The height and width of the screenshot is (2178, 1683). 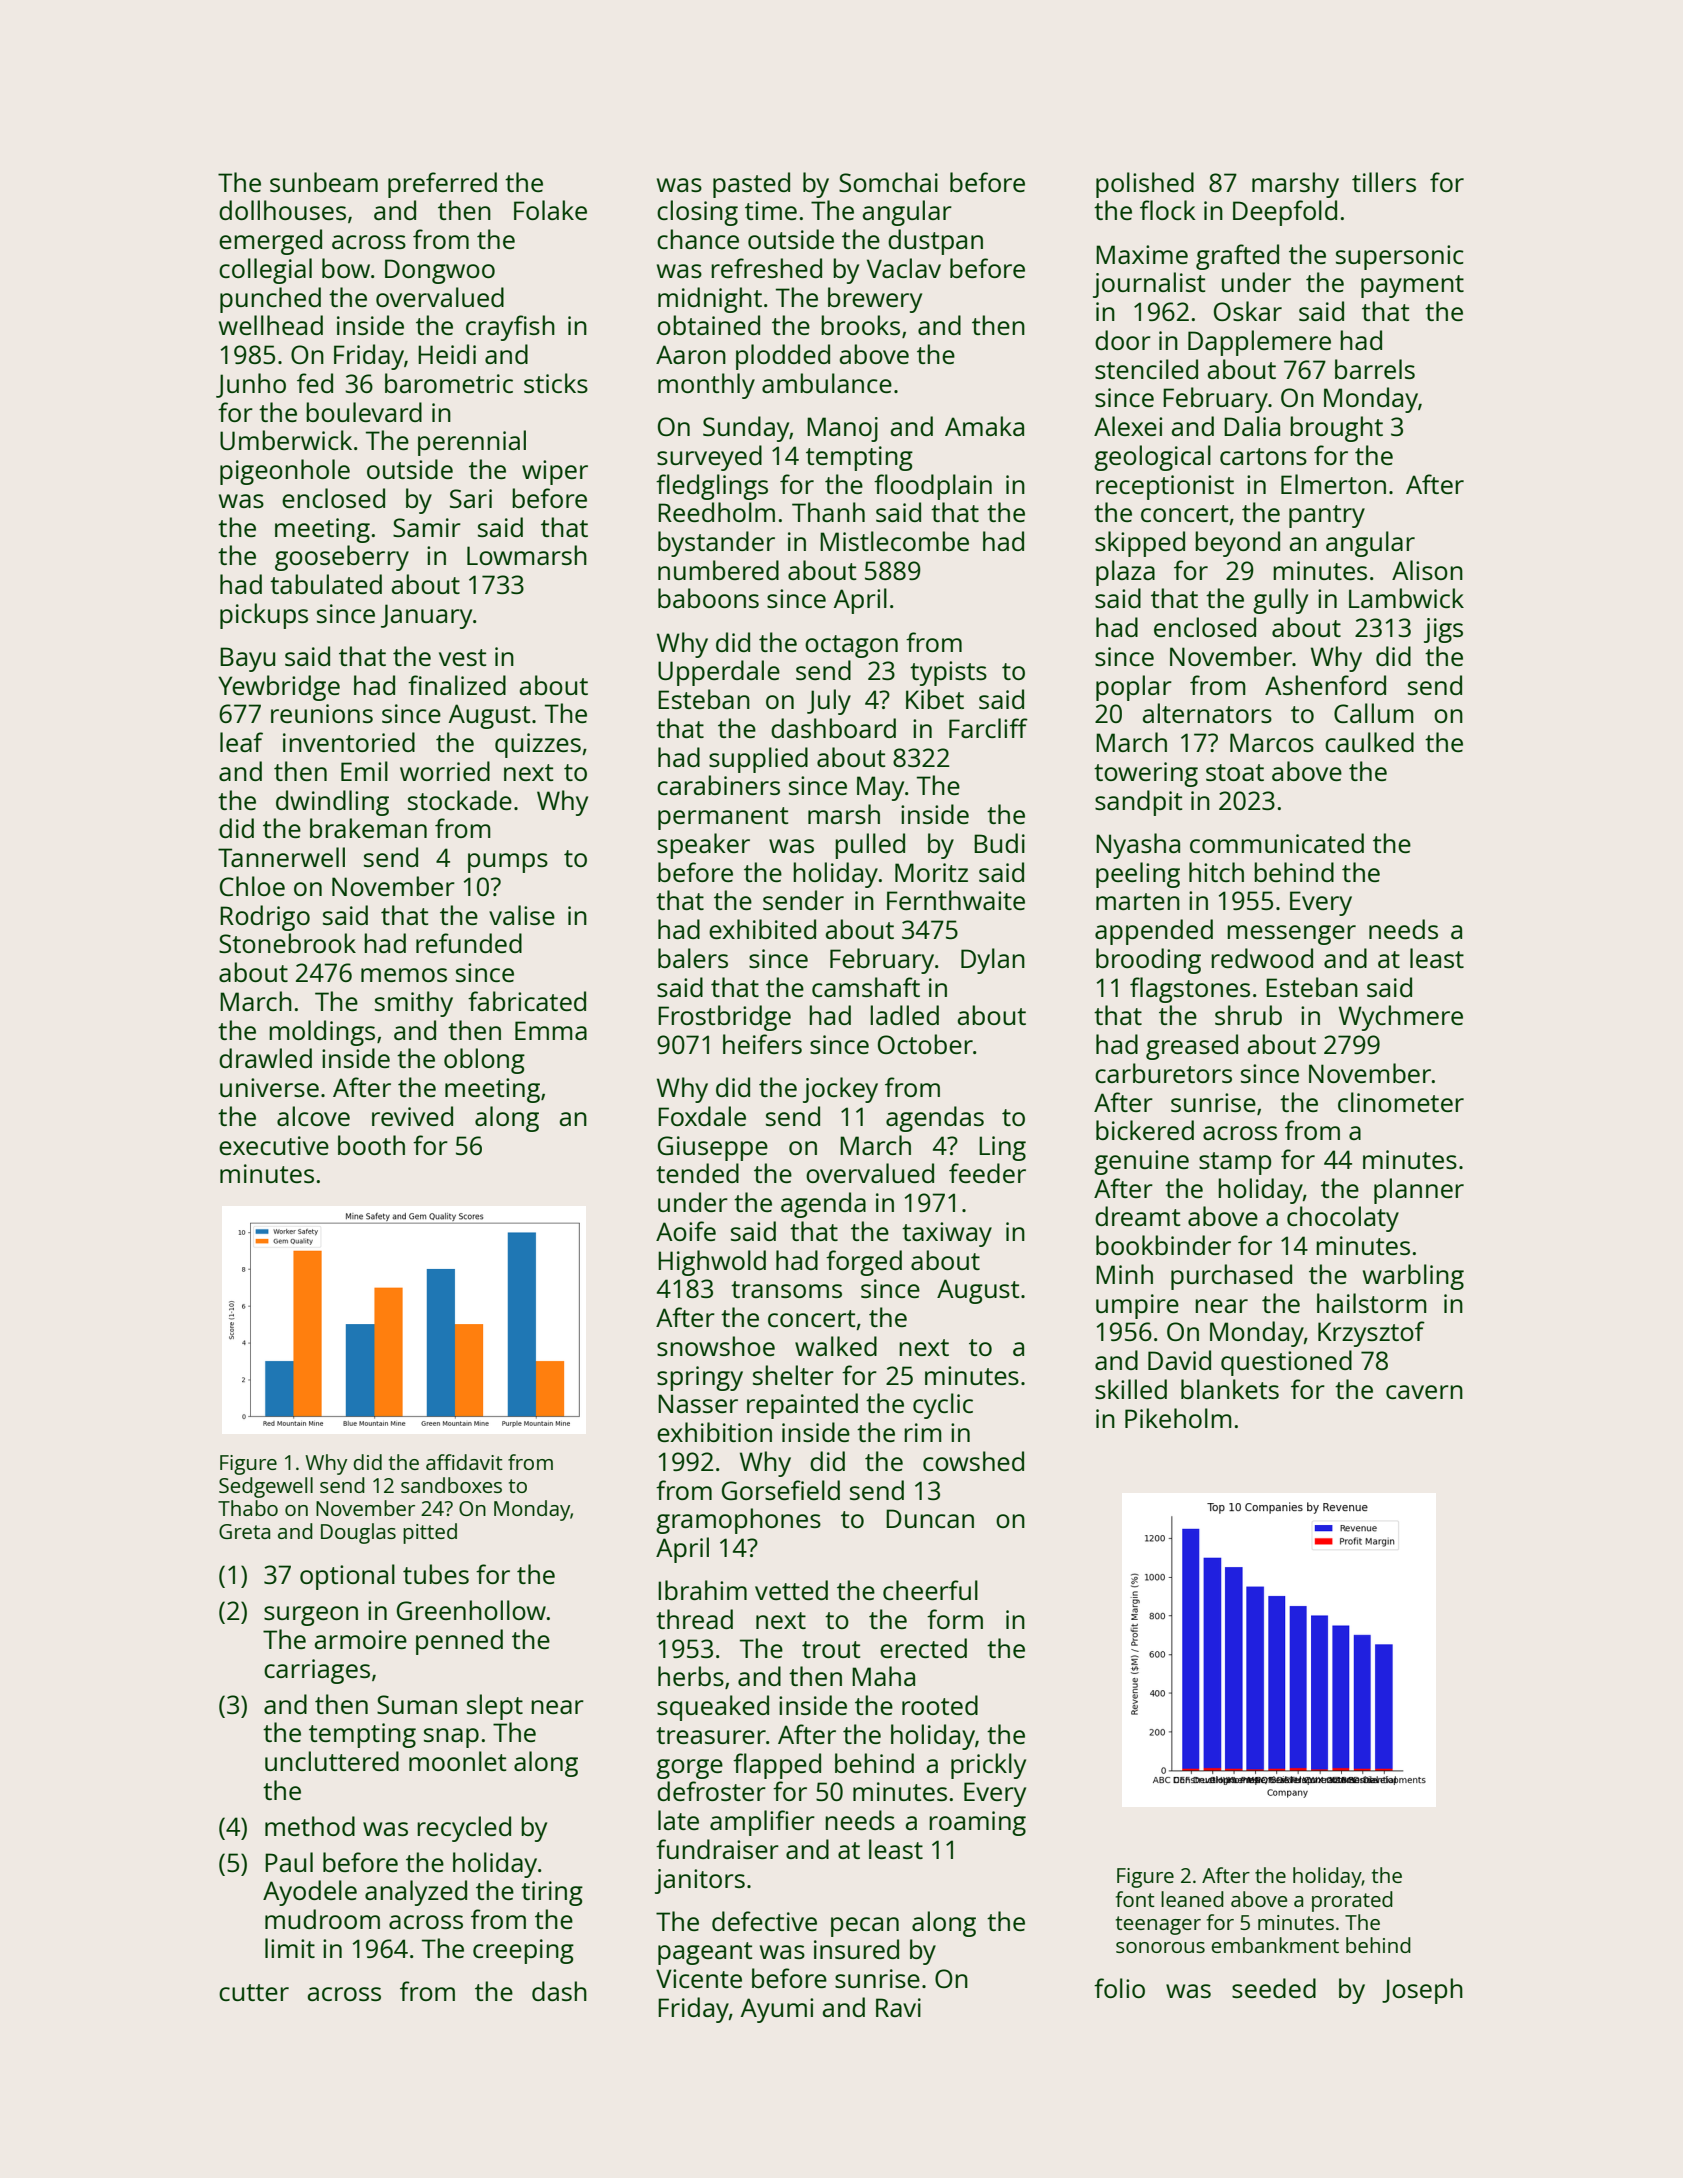 What do you see at coordinates (698, 1403) in the screenshot?
I see `Nasser` at bounding box center [698, 1403].
